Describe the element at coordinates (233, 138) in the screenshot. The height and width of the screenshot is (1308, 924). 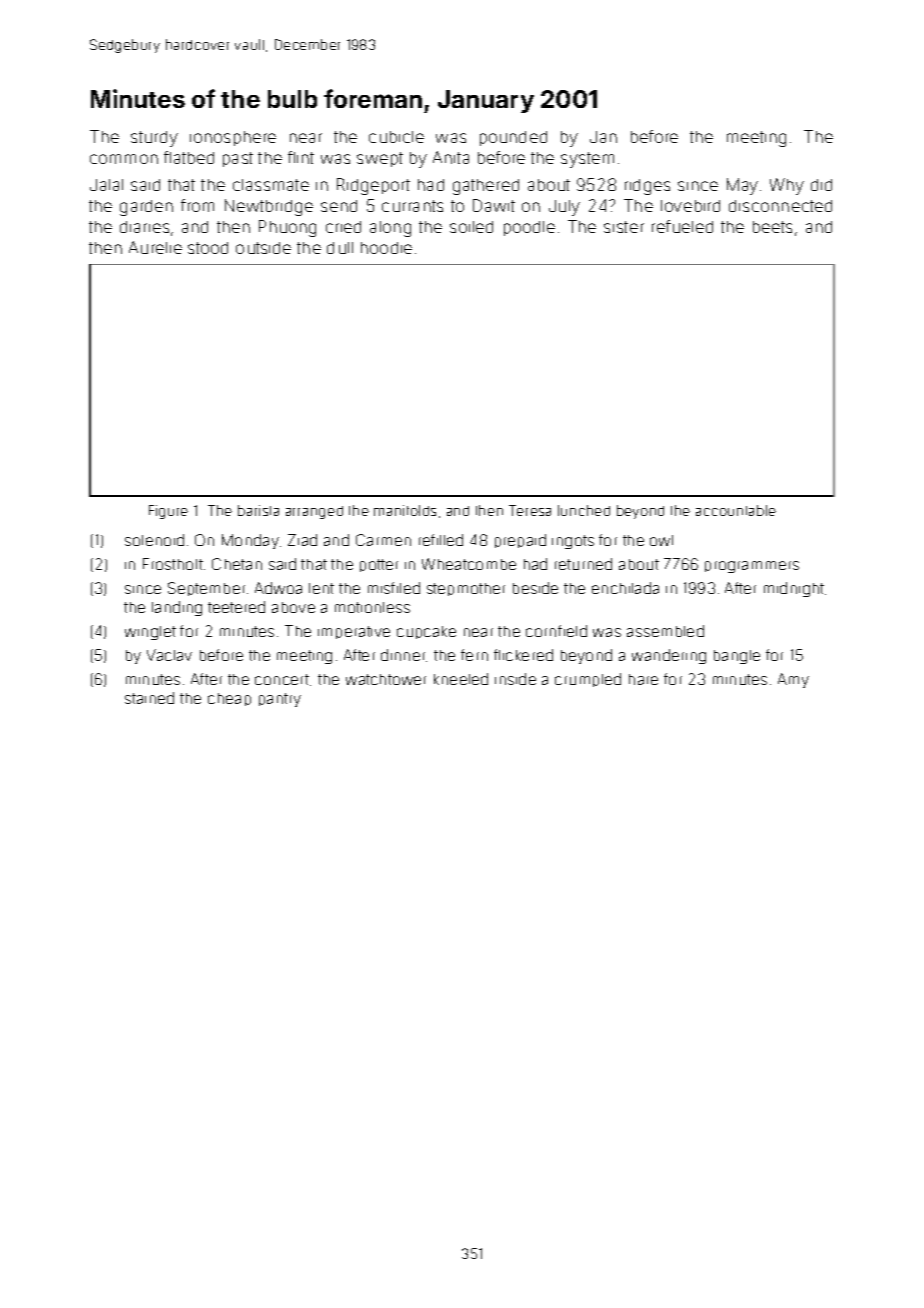
I see `ionosphere` at that location.
